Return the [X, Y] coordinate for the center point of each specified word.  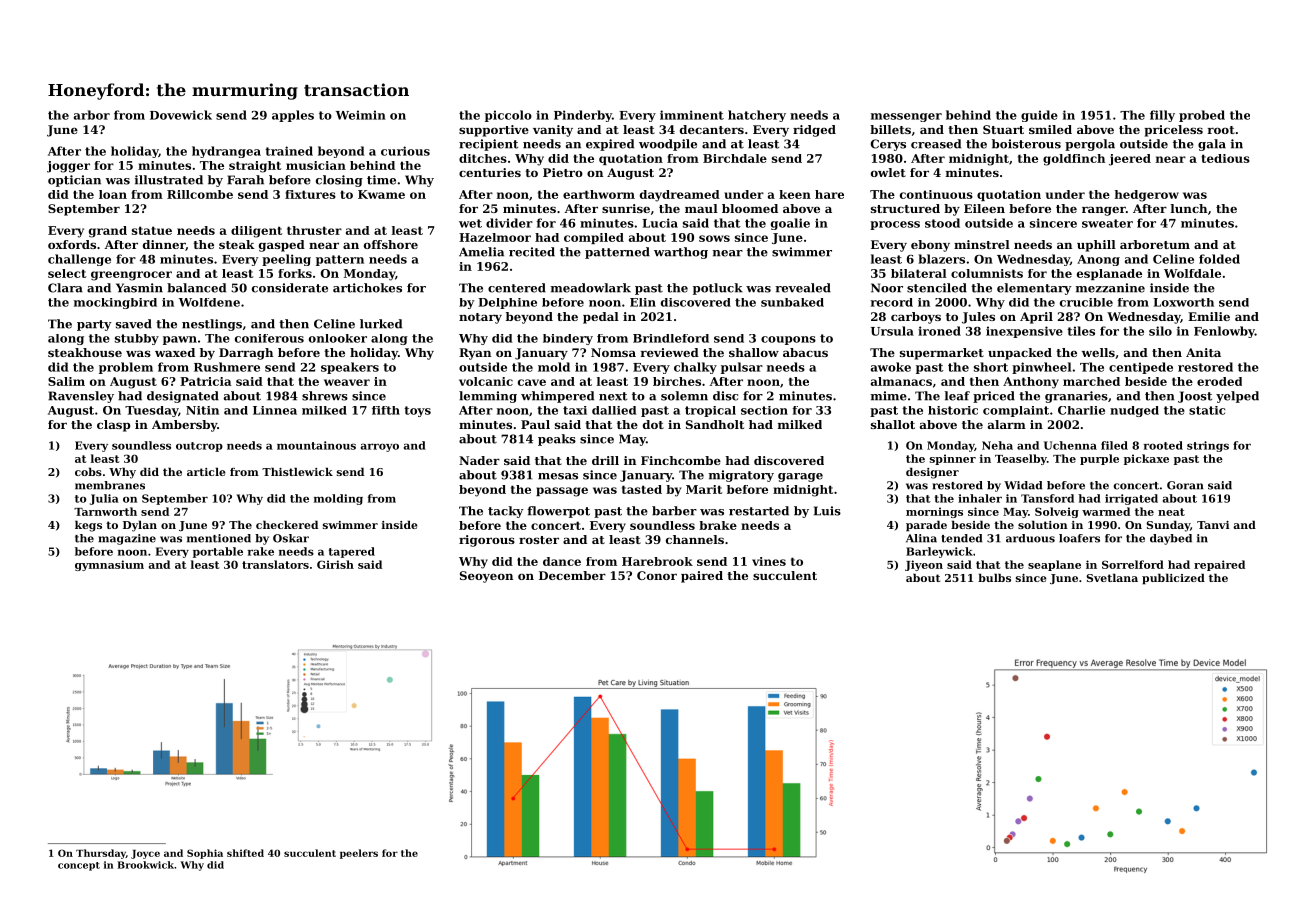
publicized [1173, 579]
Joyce [145, 854]
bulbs [994, 577]
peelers [359, 854]
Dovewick [181, 115]
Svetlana [1112, 577]
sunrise [626, 208]
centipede [1141, 368]
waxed [175, 352]
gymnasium [109, 565]
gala [1212, 145]
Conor [657, 575]
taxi [575, 410]
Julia [104, 499]
